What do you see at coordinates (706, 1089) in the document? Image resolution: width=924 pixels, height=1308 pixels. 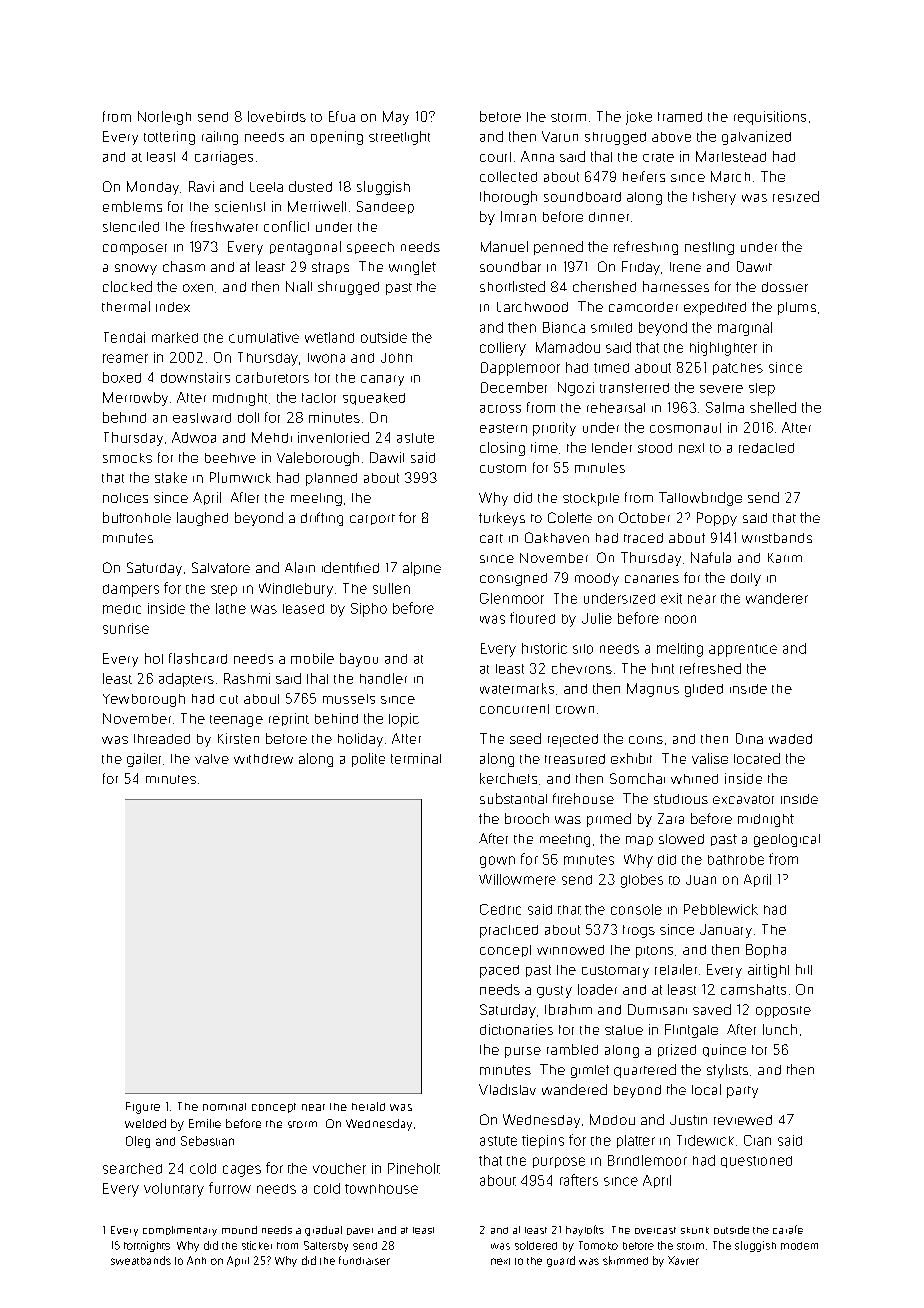 I see `local` at bounding box center [706, 1089].
